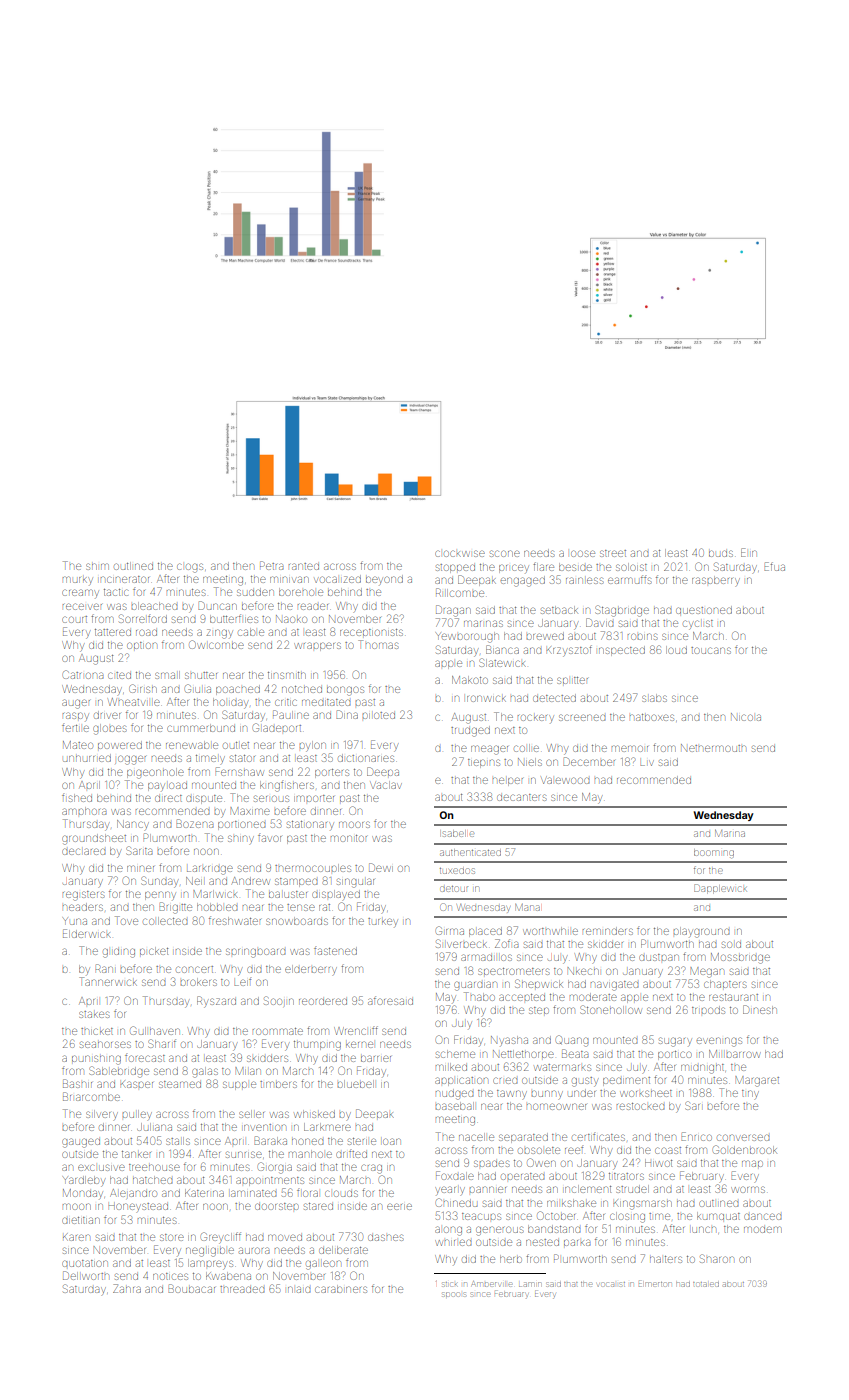  Describe the element at coordinates (272, 565) in the screenshot. I see `Petra` at that location.
